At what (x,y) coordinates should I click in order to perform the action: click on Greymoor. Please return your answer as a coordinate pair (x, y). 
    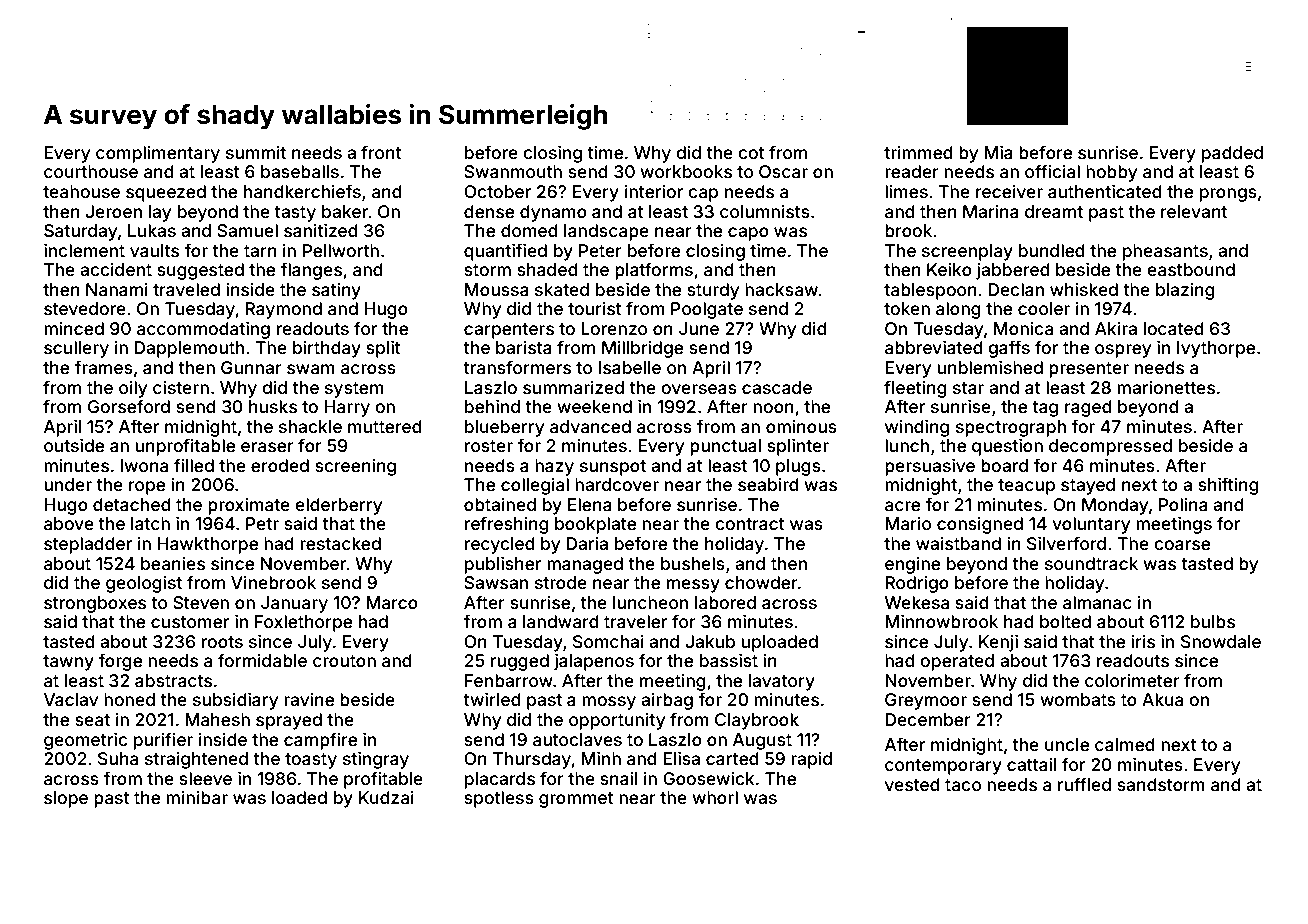
    Looking at the image, I should click on (926, 701).
